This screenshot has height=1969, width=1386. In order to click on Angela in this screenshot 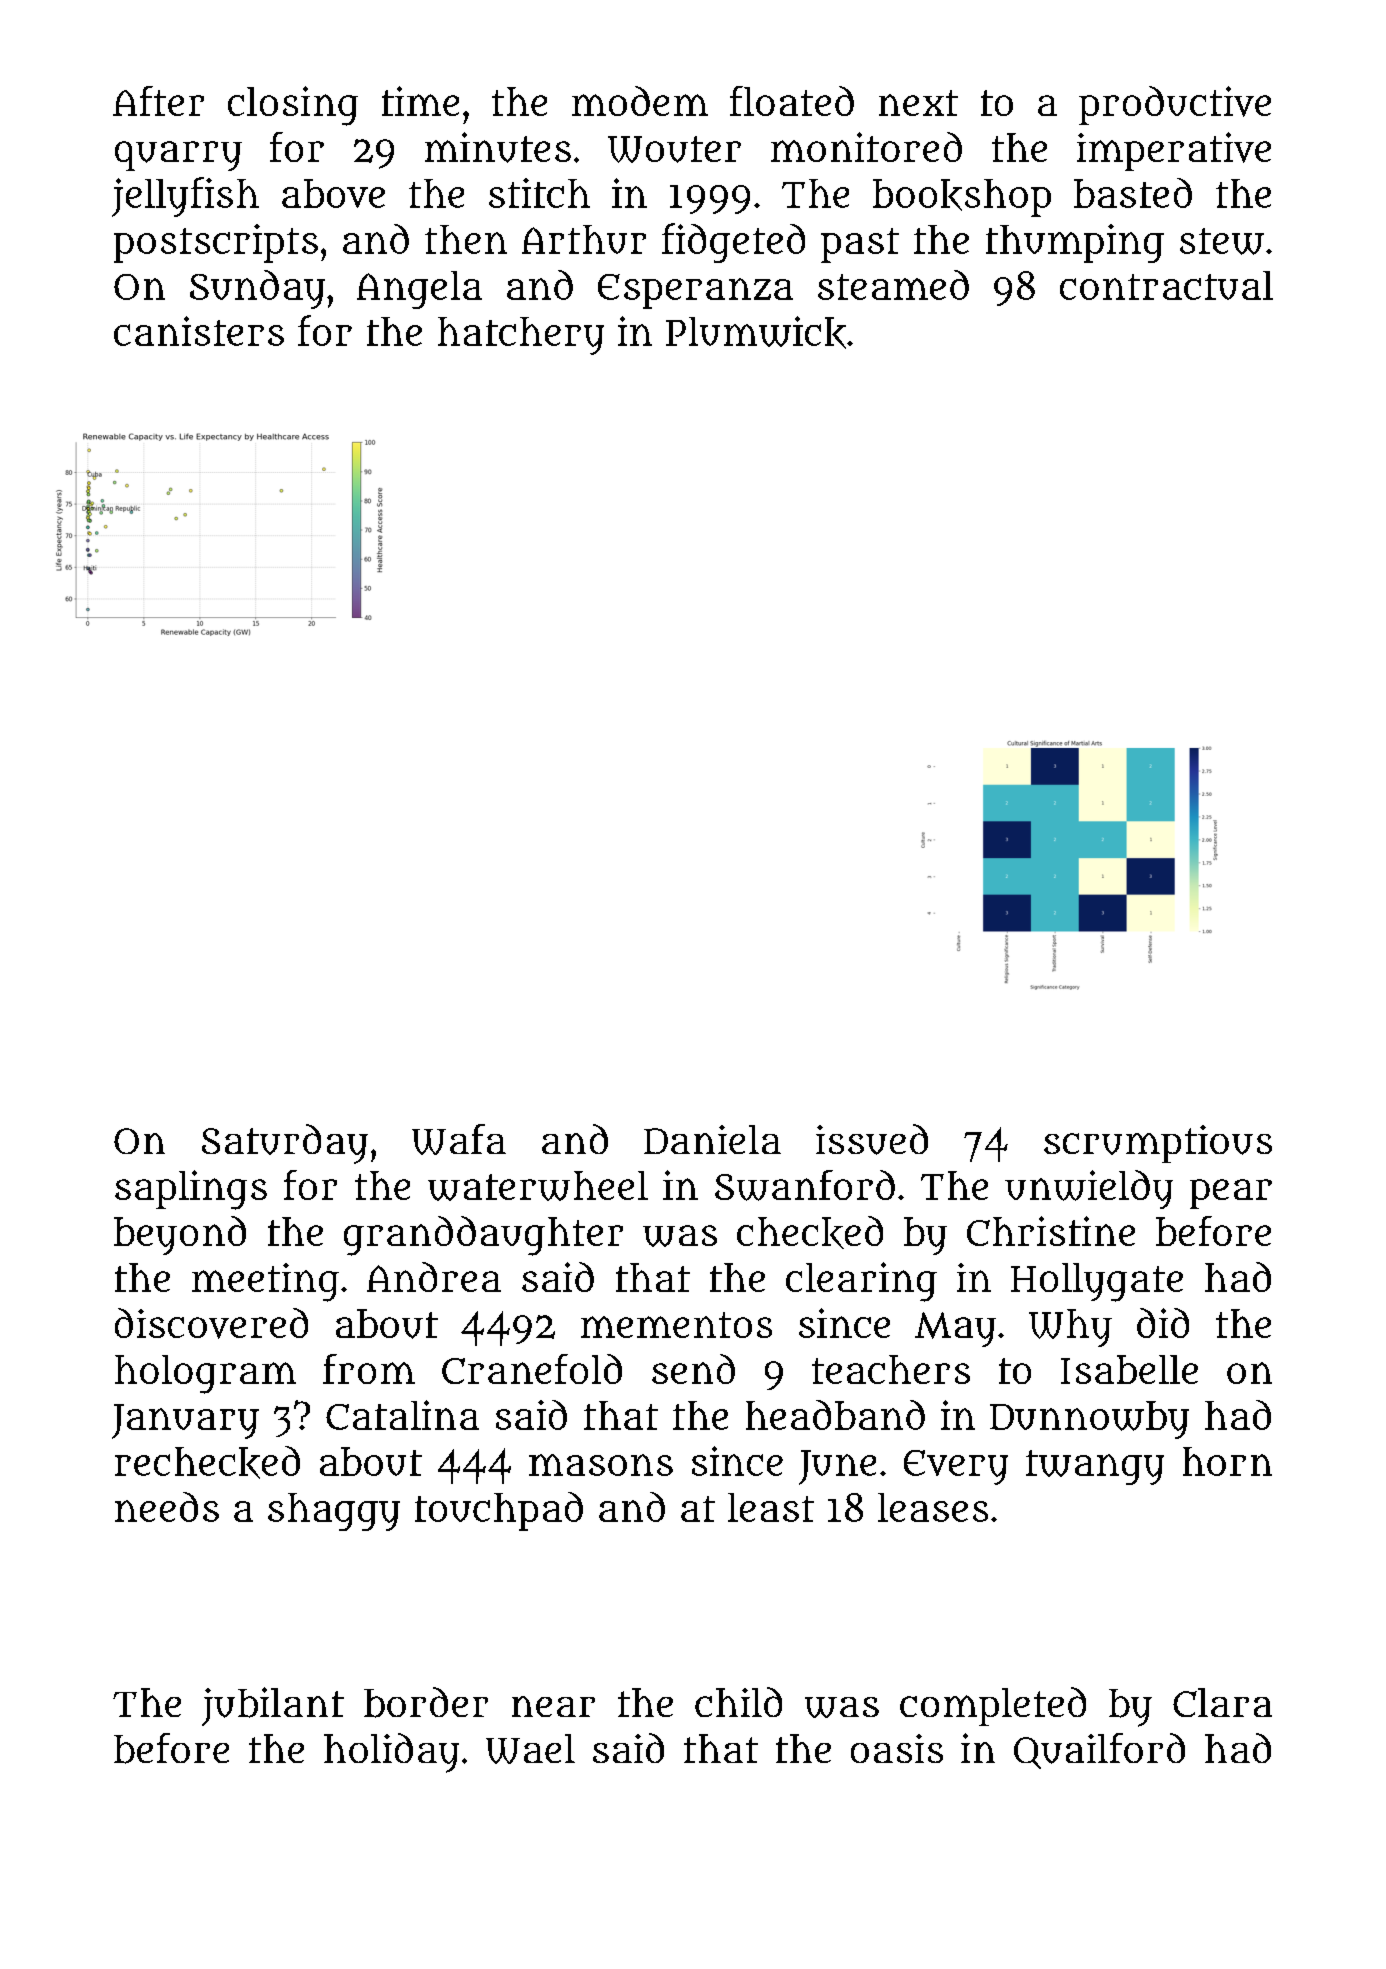, I will do `click(419, 290)`.
